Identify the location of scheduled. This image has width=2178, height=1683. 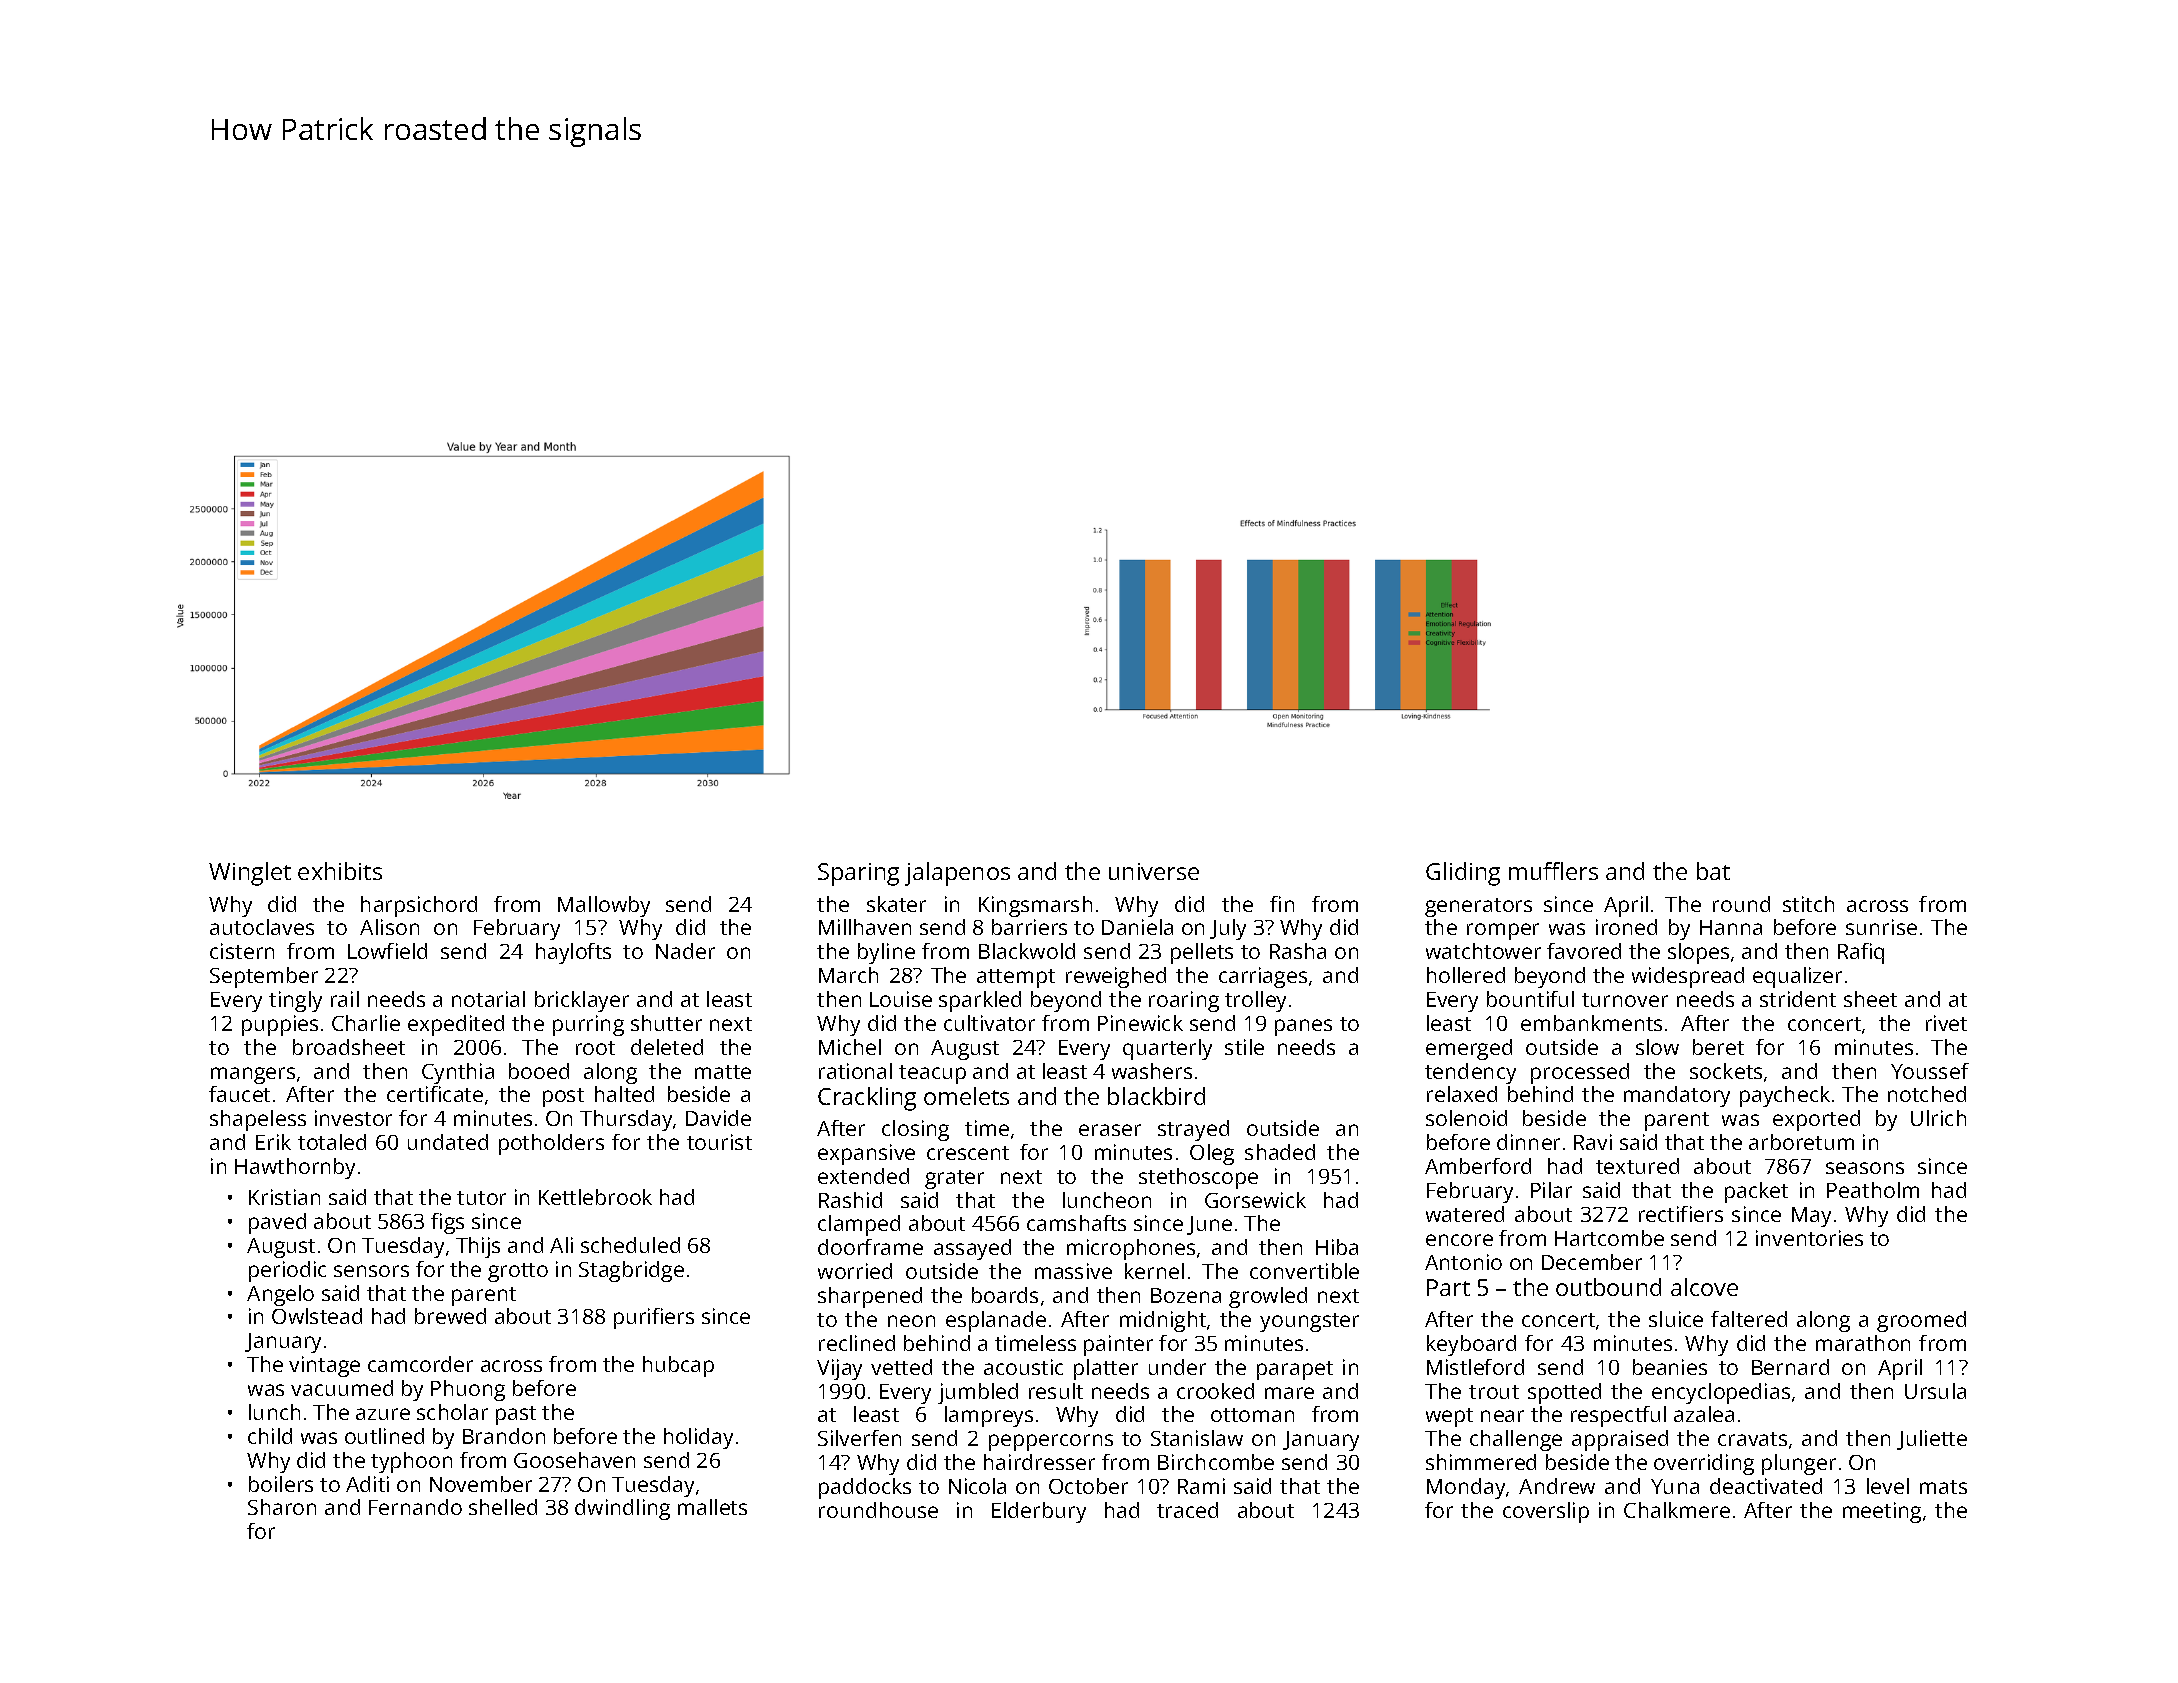
(630, 1245).
